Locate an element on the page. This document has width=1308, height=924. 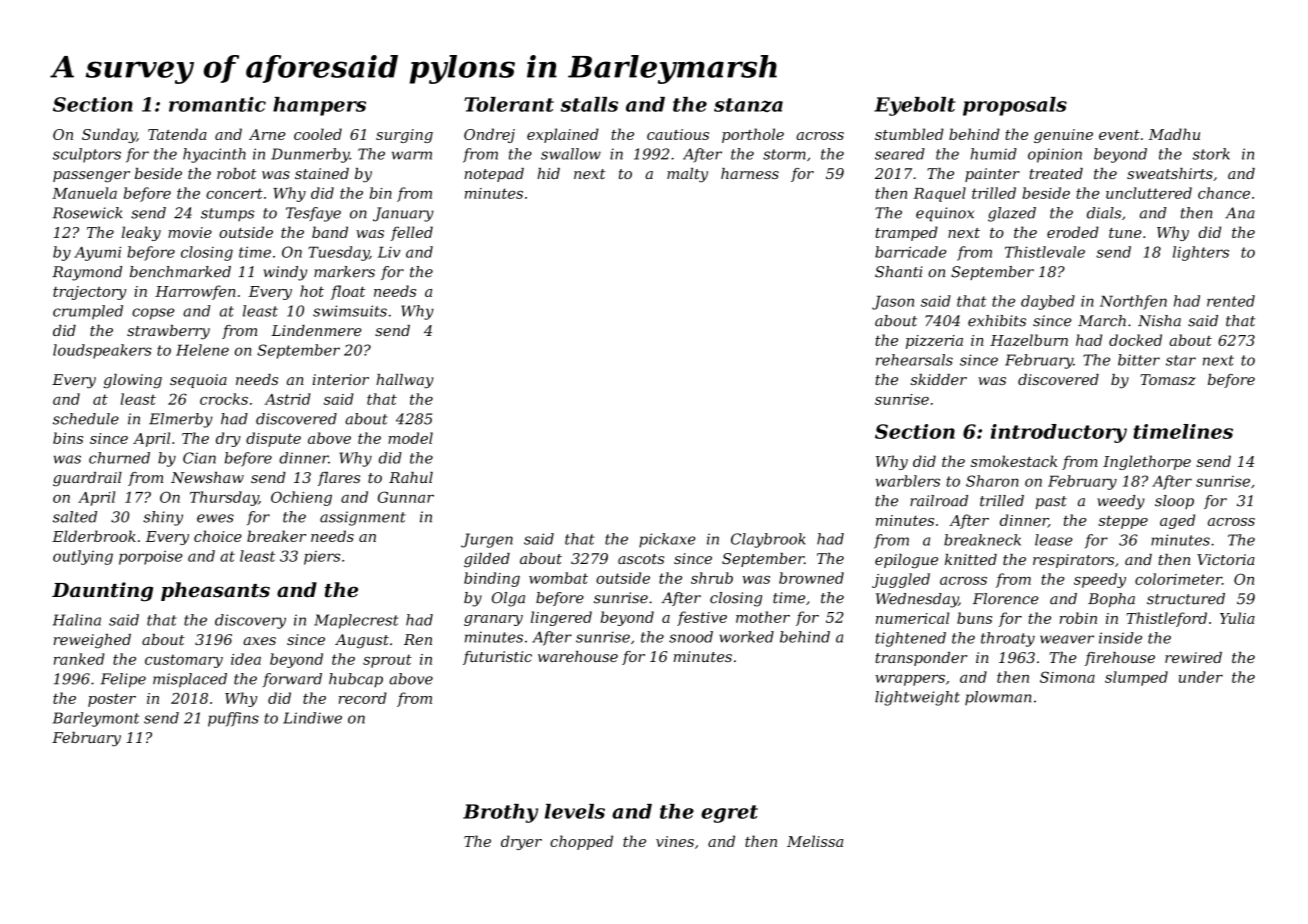
proposals is located at coordinates (1015, 106).
